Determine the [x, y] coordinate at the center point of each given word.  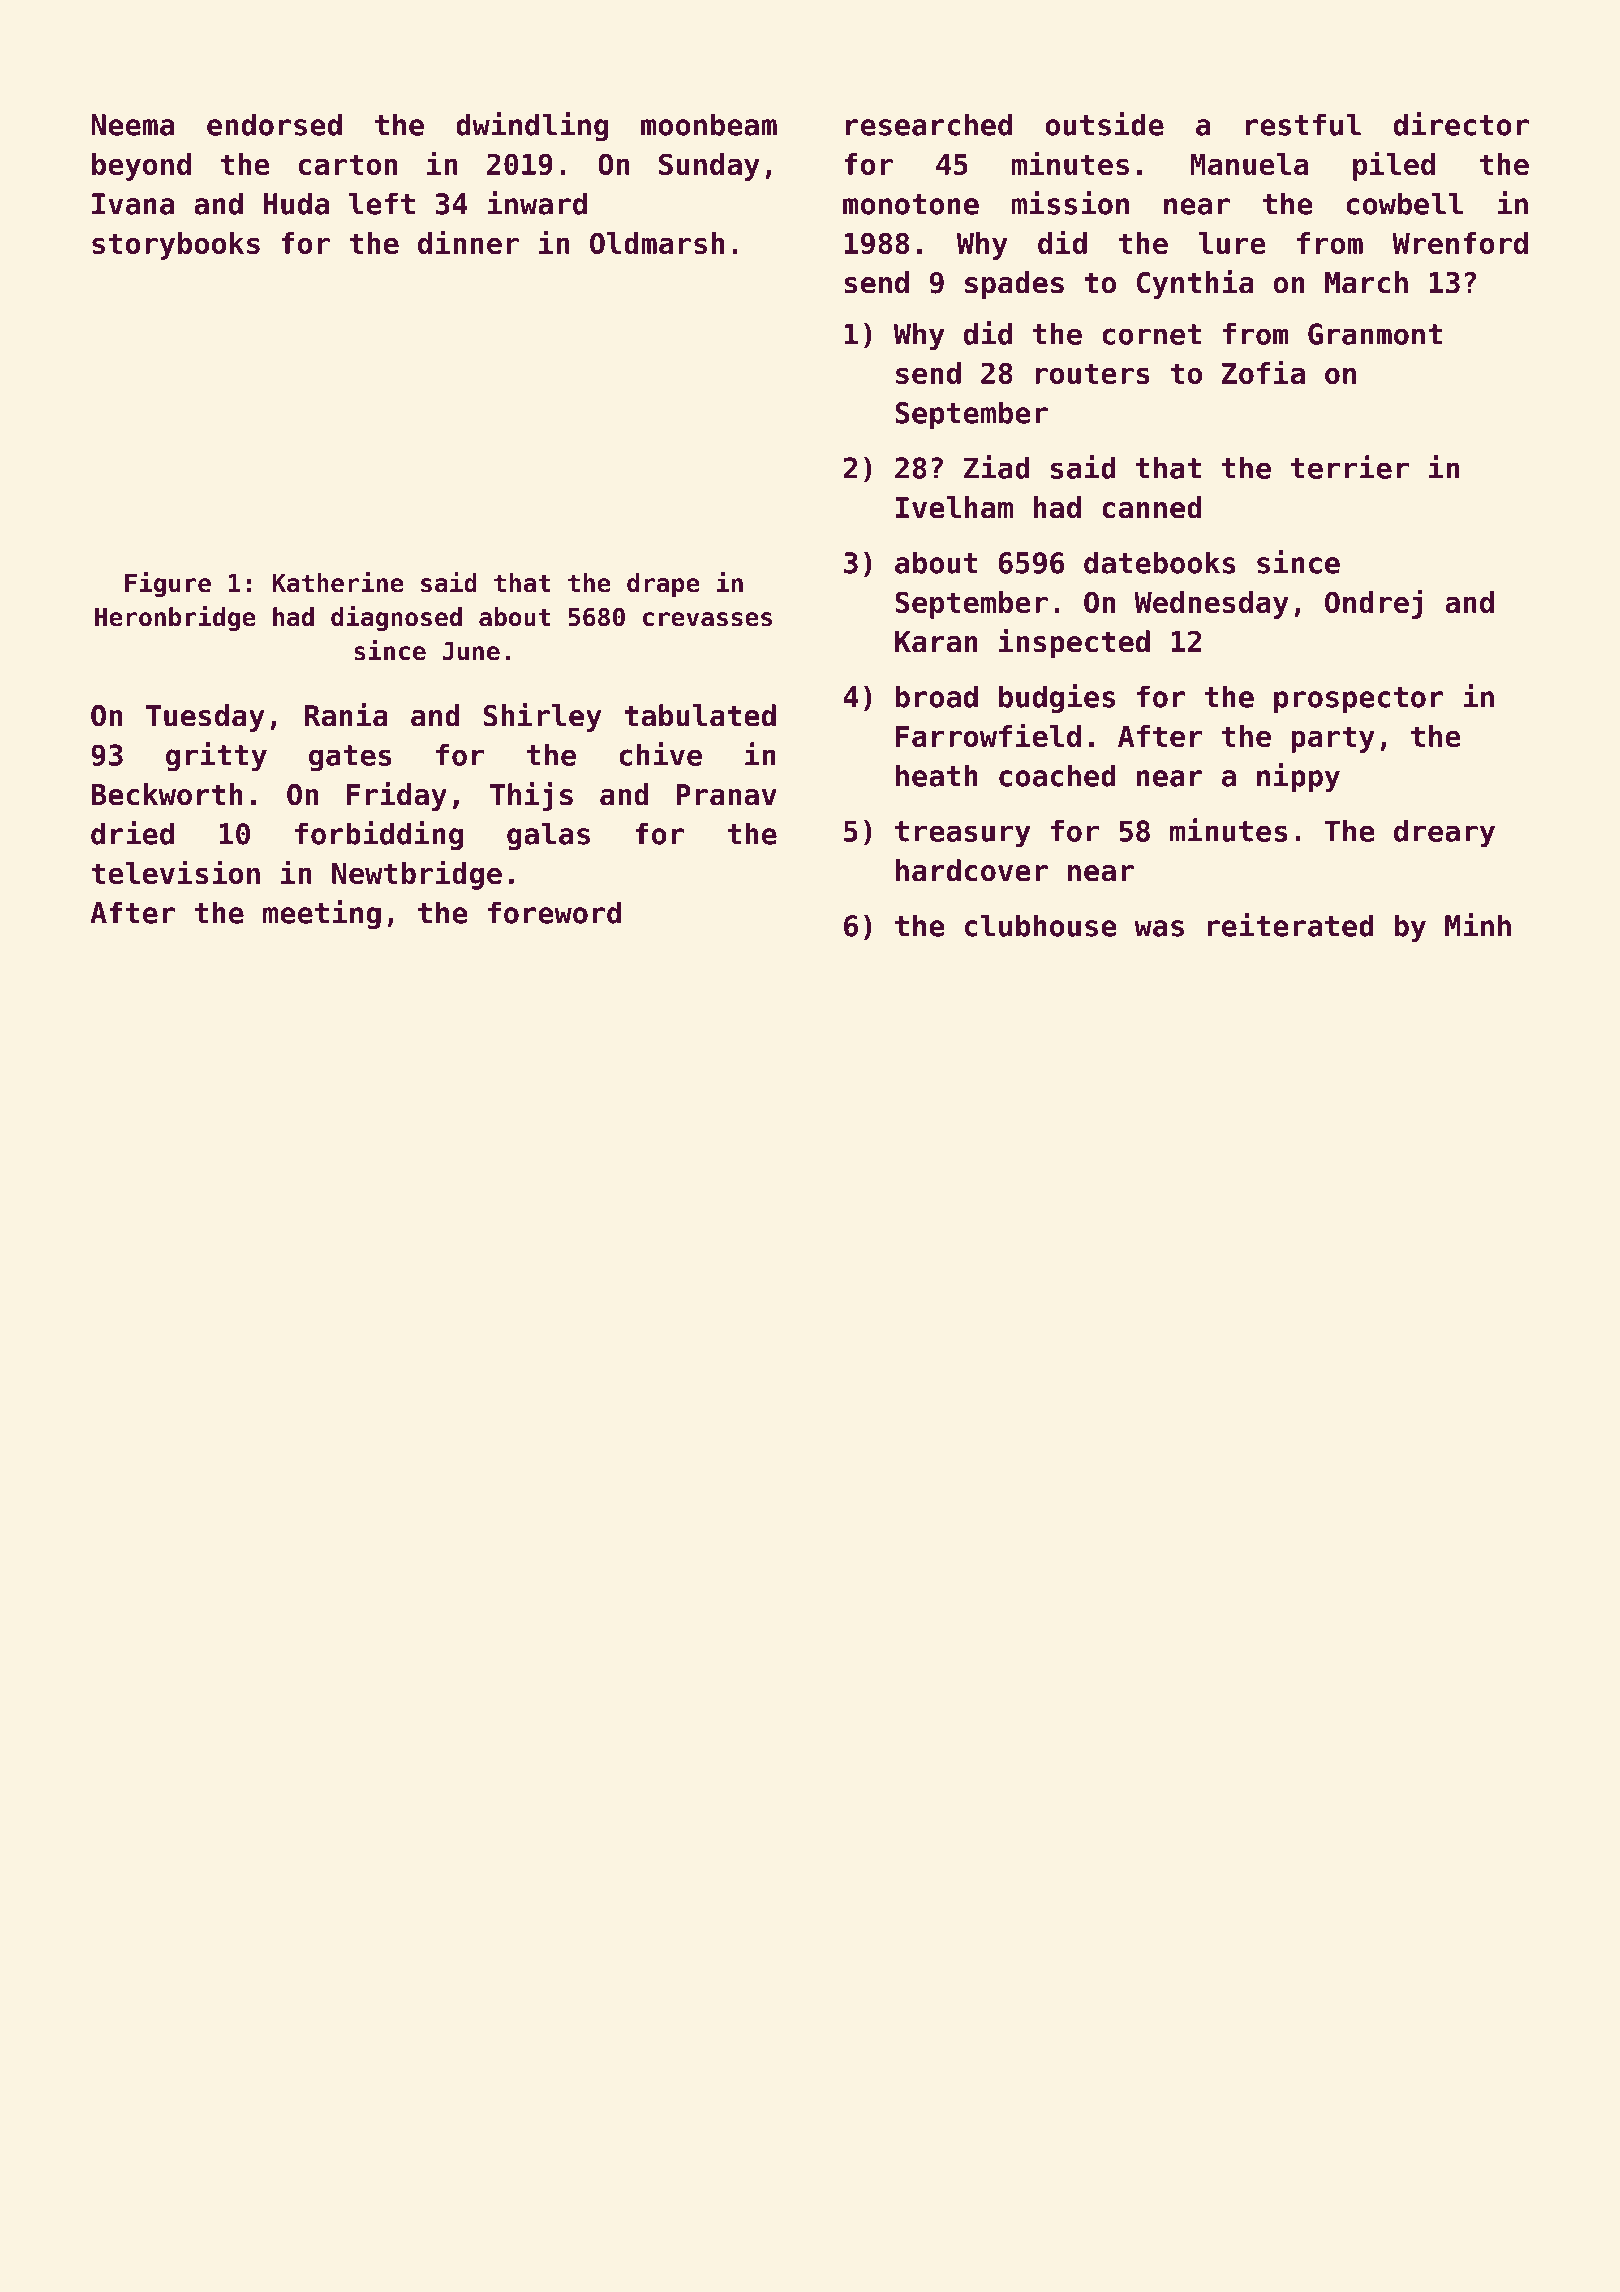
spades [1014, 285]
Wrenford [1460, 243]
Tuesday [205, 718]
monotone [911, 204]
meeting [322, 914]
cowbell [1404, 203]
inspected [1074, 643]
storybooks [176, 246]
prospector [1358, 700]
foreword [554, 912]
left [382, 203]
